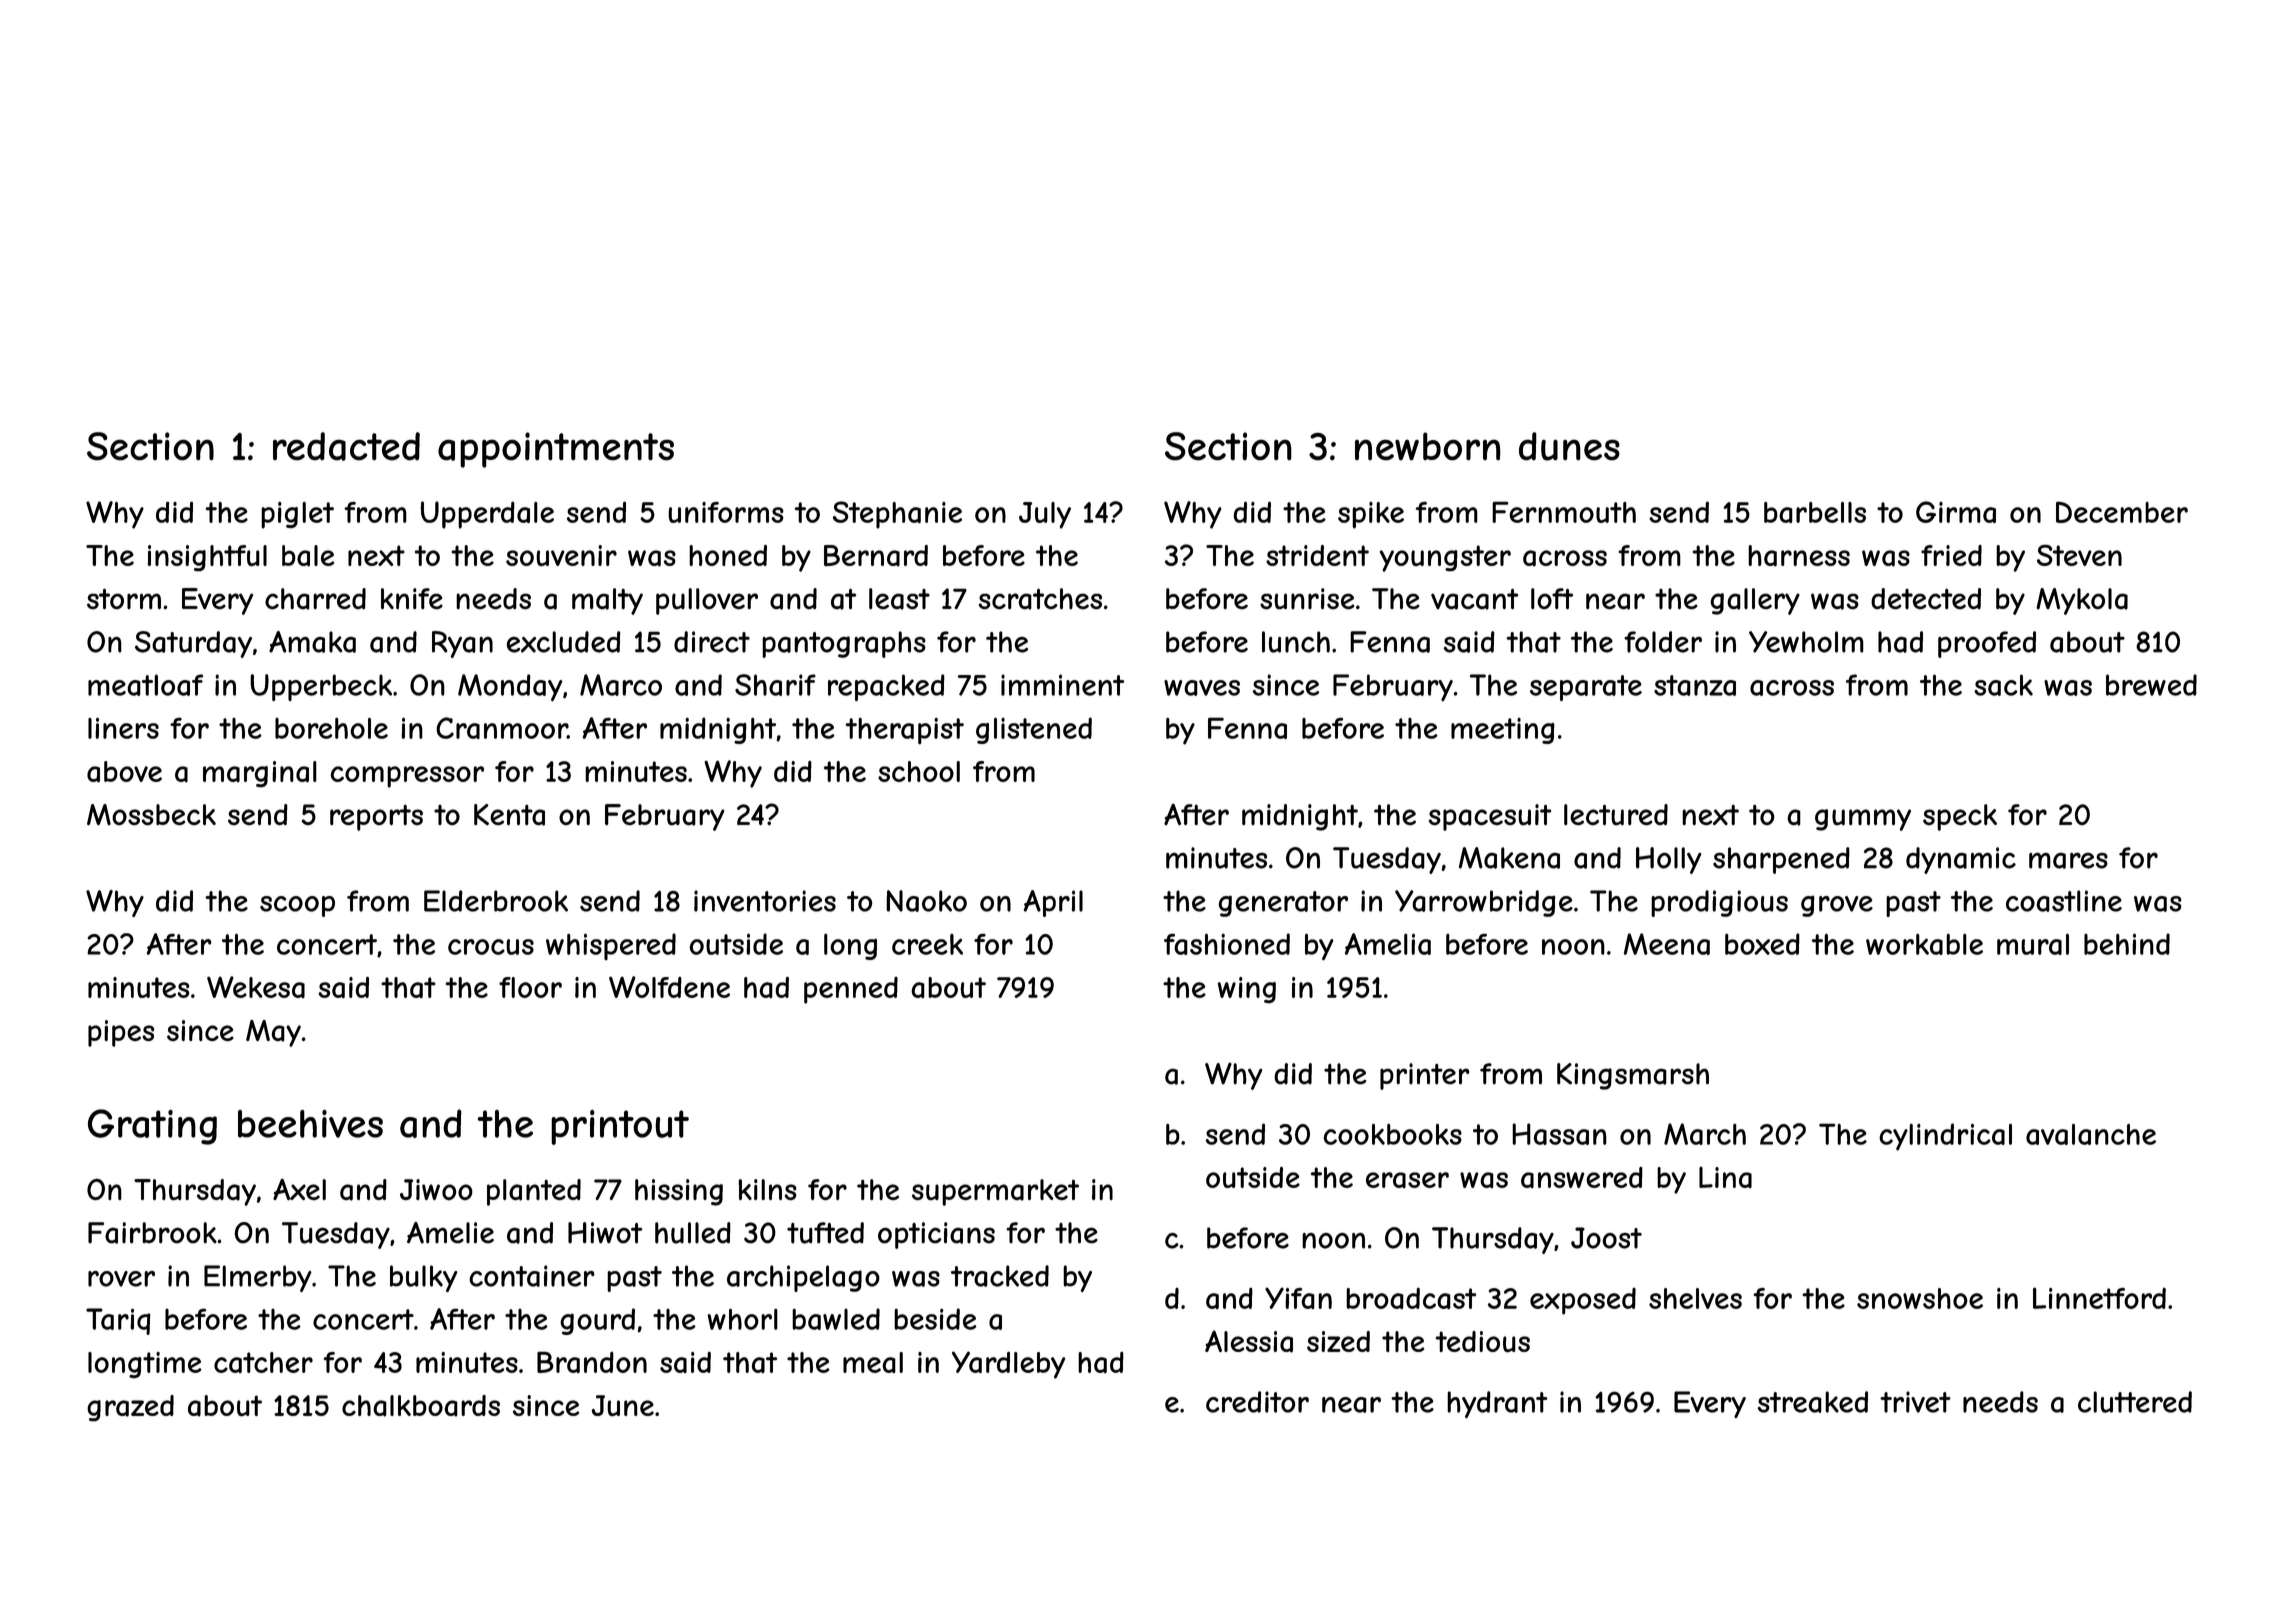 The height and width of the screenshot is (1620, 2292). I want to click on school, so click(919, 771).
